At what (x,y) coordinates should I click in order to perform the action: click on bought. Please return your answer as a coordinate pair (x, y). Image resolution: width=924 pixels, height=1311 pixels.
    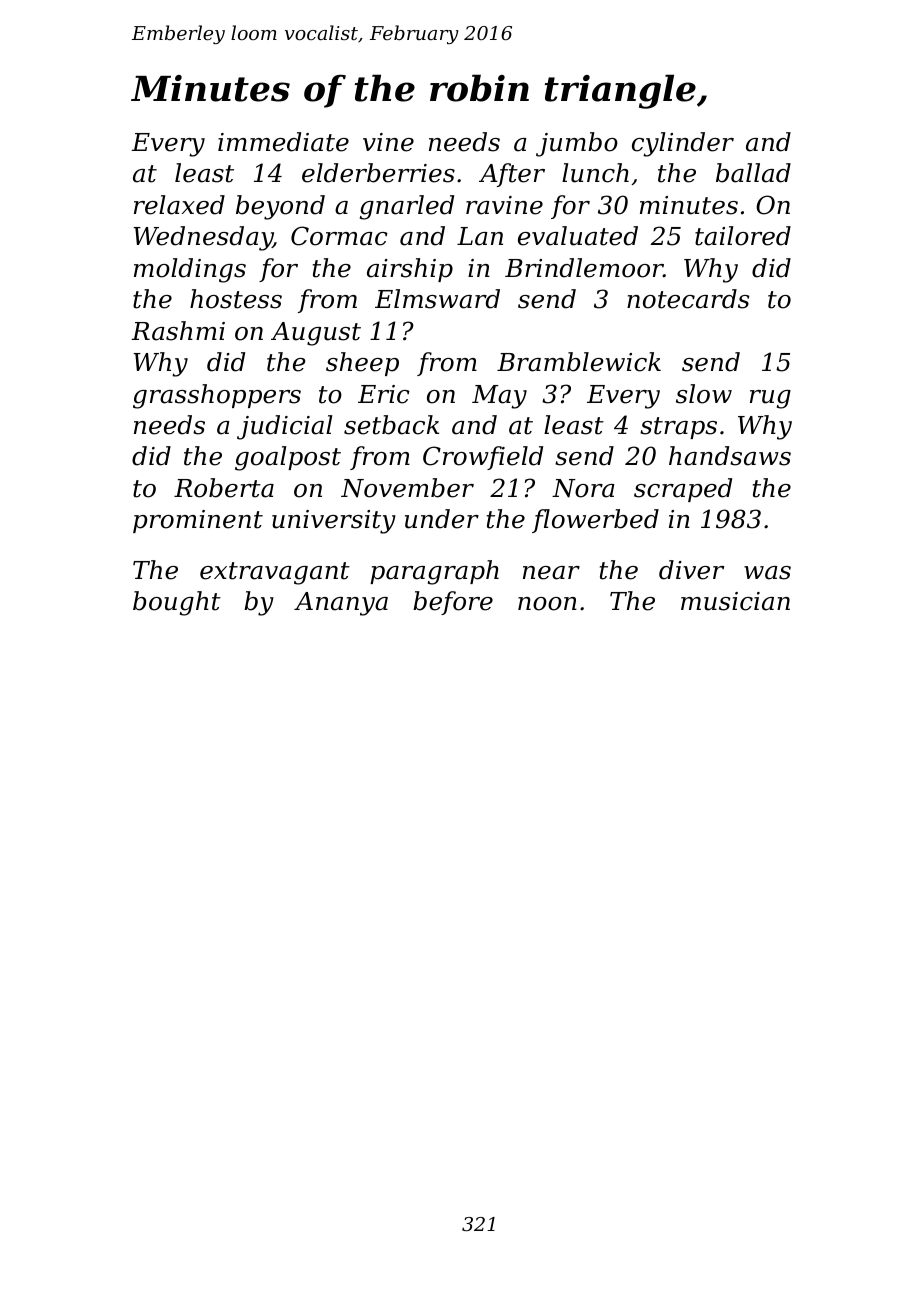
    Looking at the image, I should click on (177, 603).
